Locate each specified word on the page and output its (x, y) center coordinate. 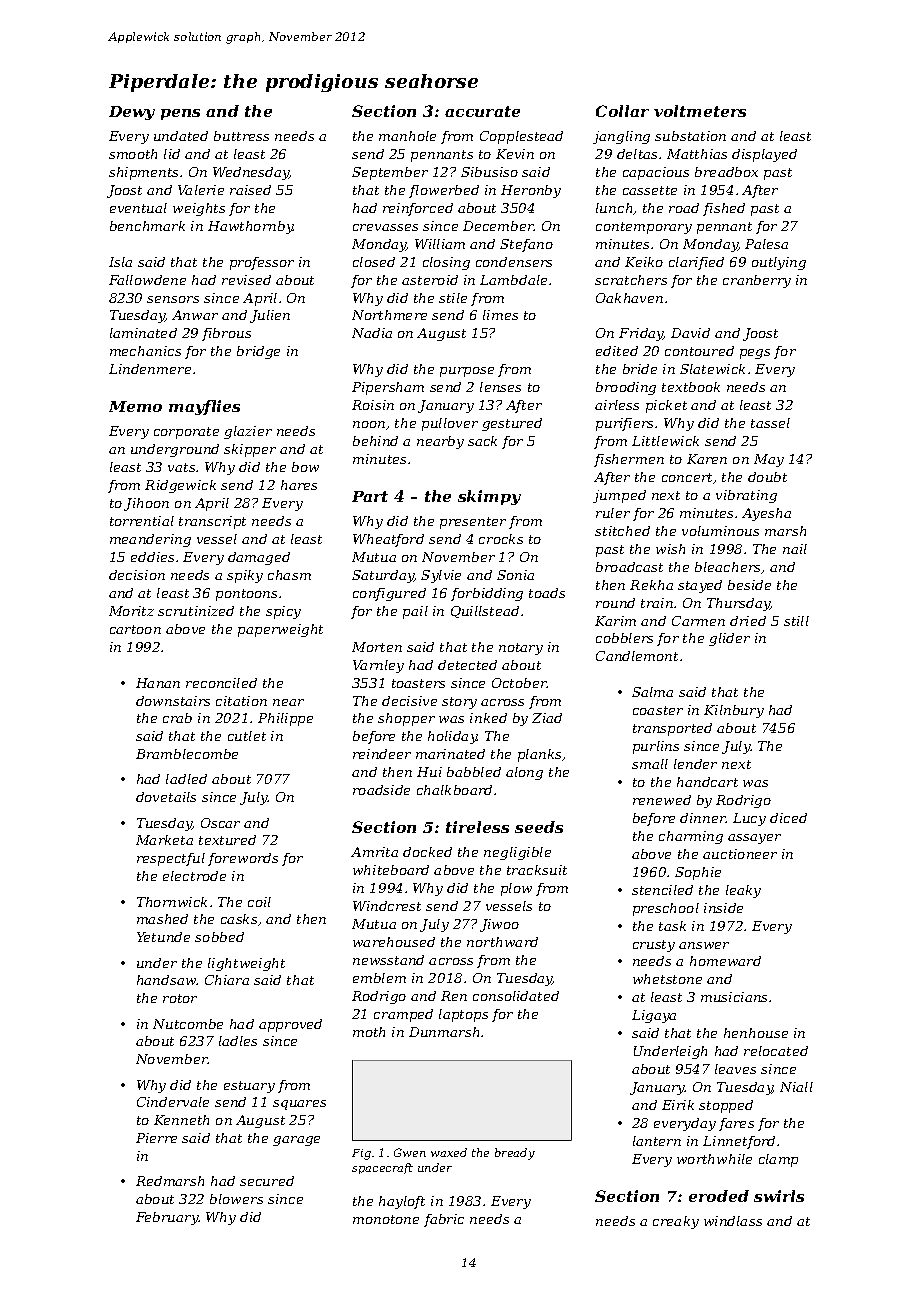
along (524, 773)
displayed (764, 155)
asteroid (430, 280)
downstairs (173, 701)
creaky (676, 1222)
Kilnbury (734, 711)
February (167, 1218)
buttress (241, 136)
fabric (444, 1220)
